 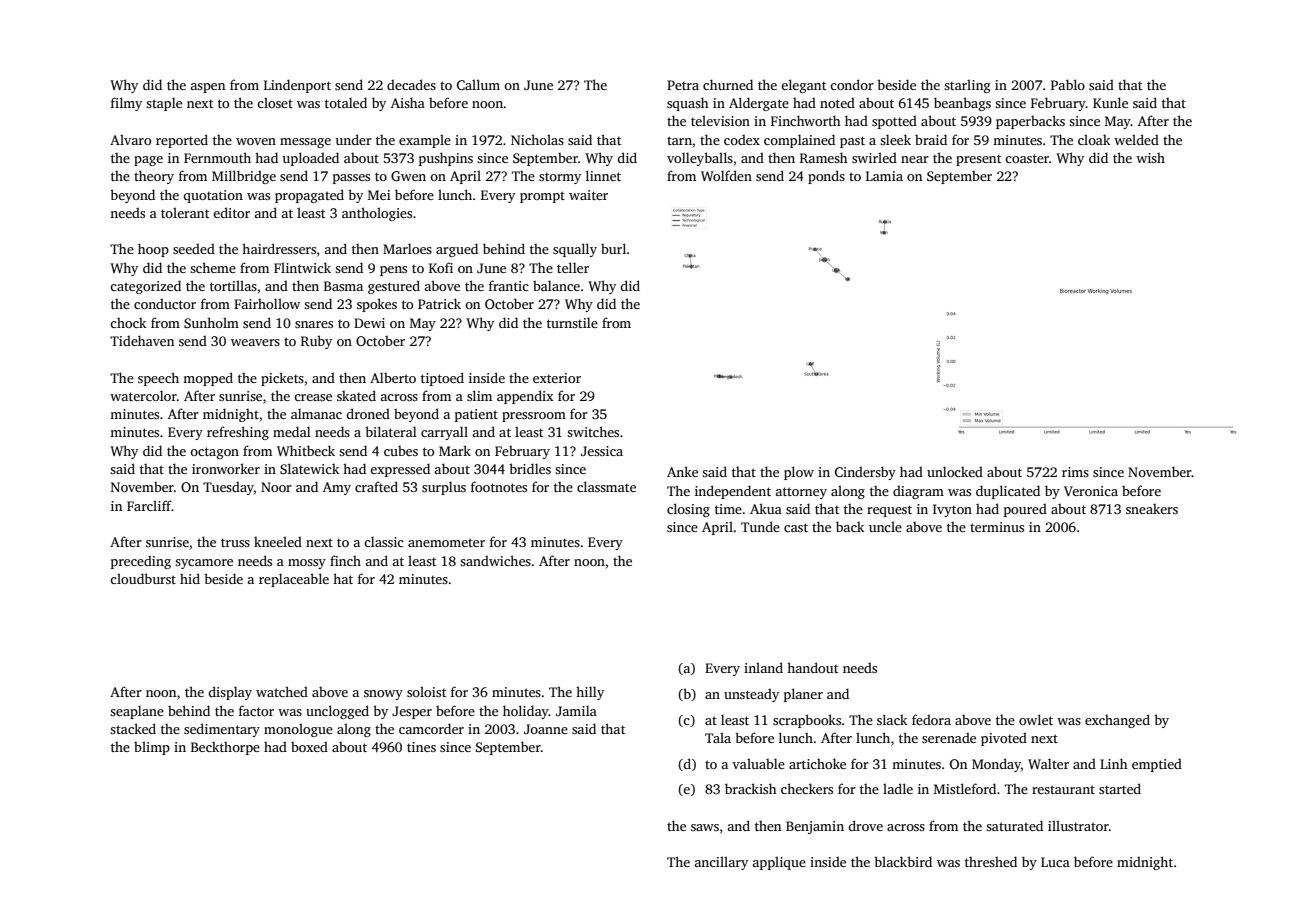 I want to click on threshed, so click(x=991, y=861).
